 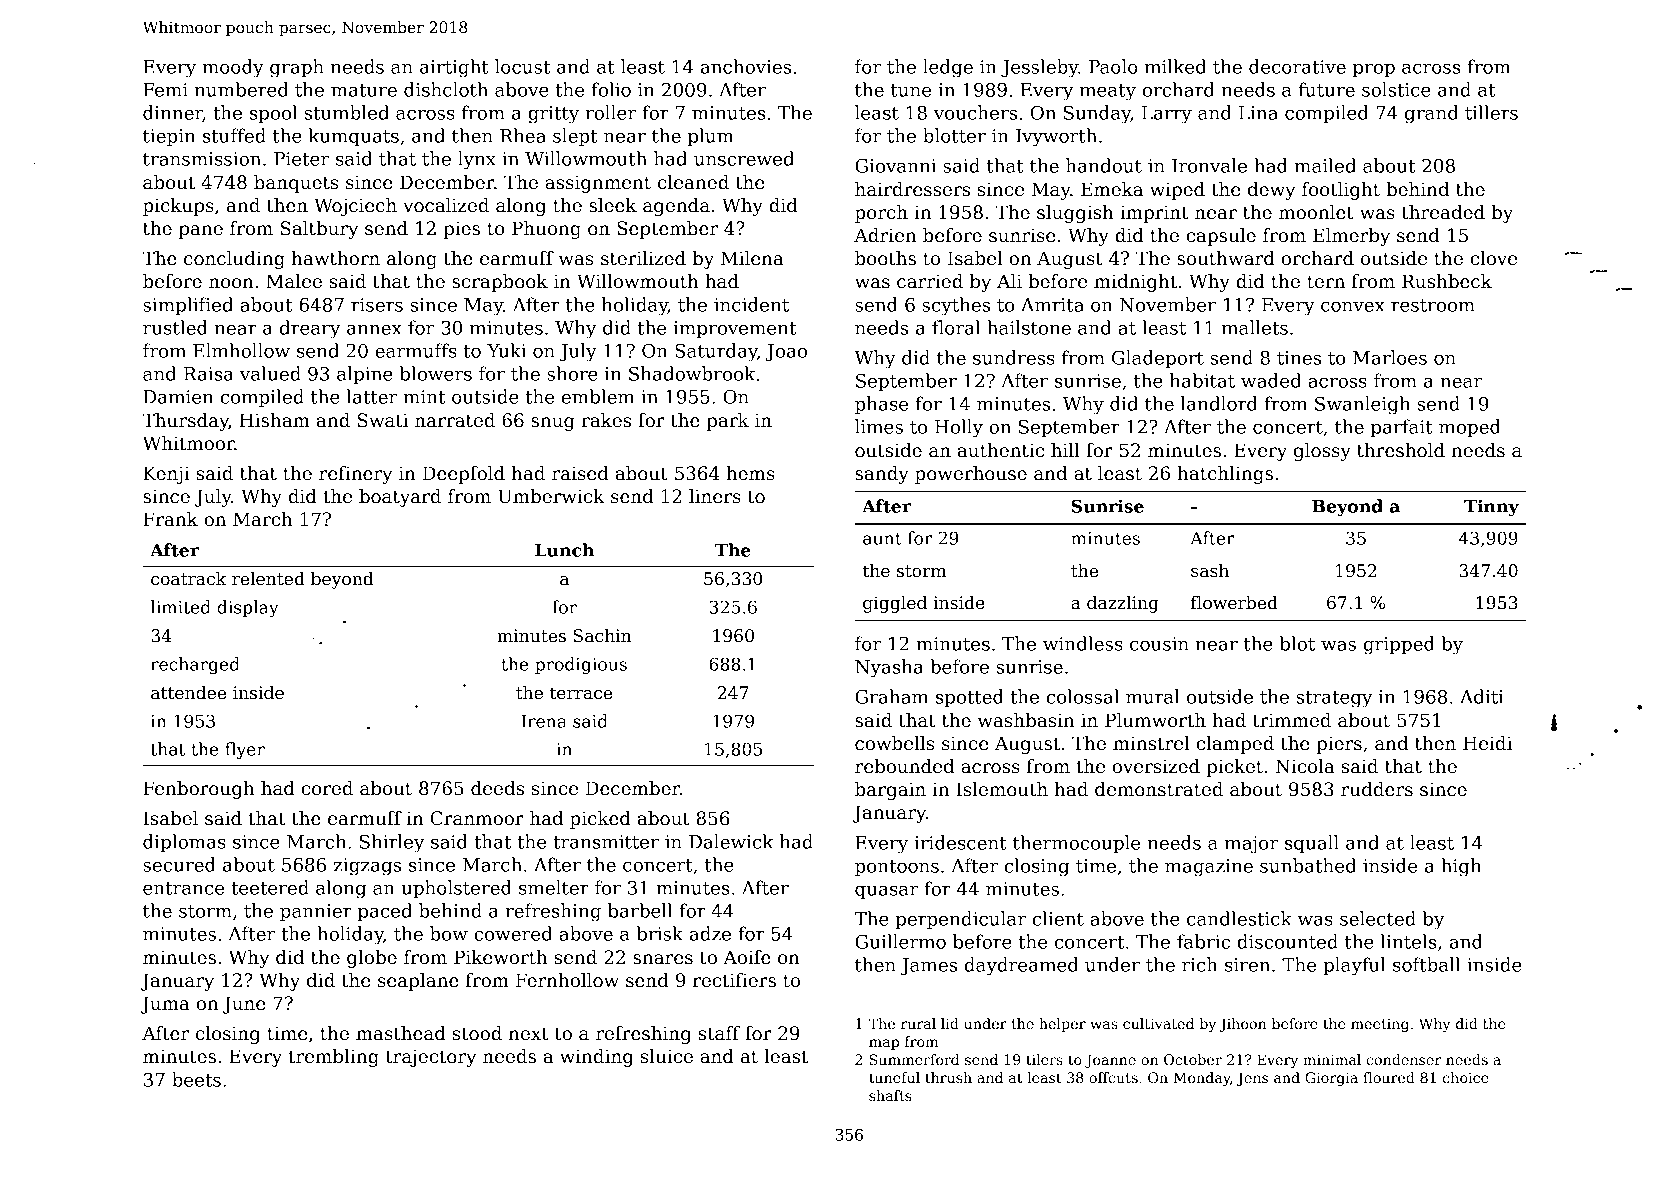 What do you see at coordinates (184, 843) in the screenshot?
I see `diplomas` at bounding box center [184, 843].
